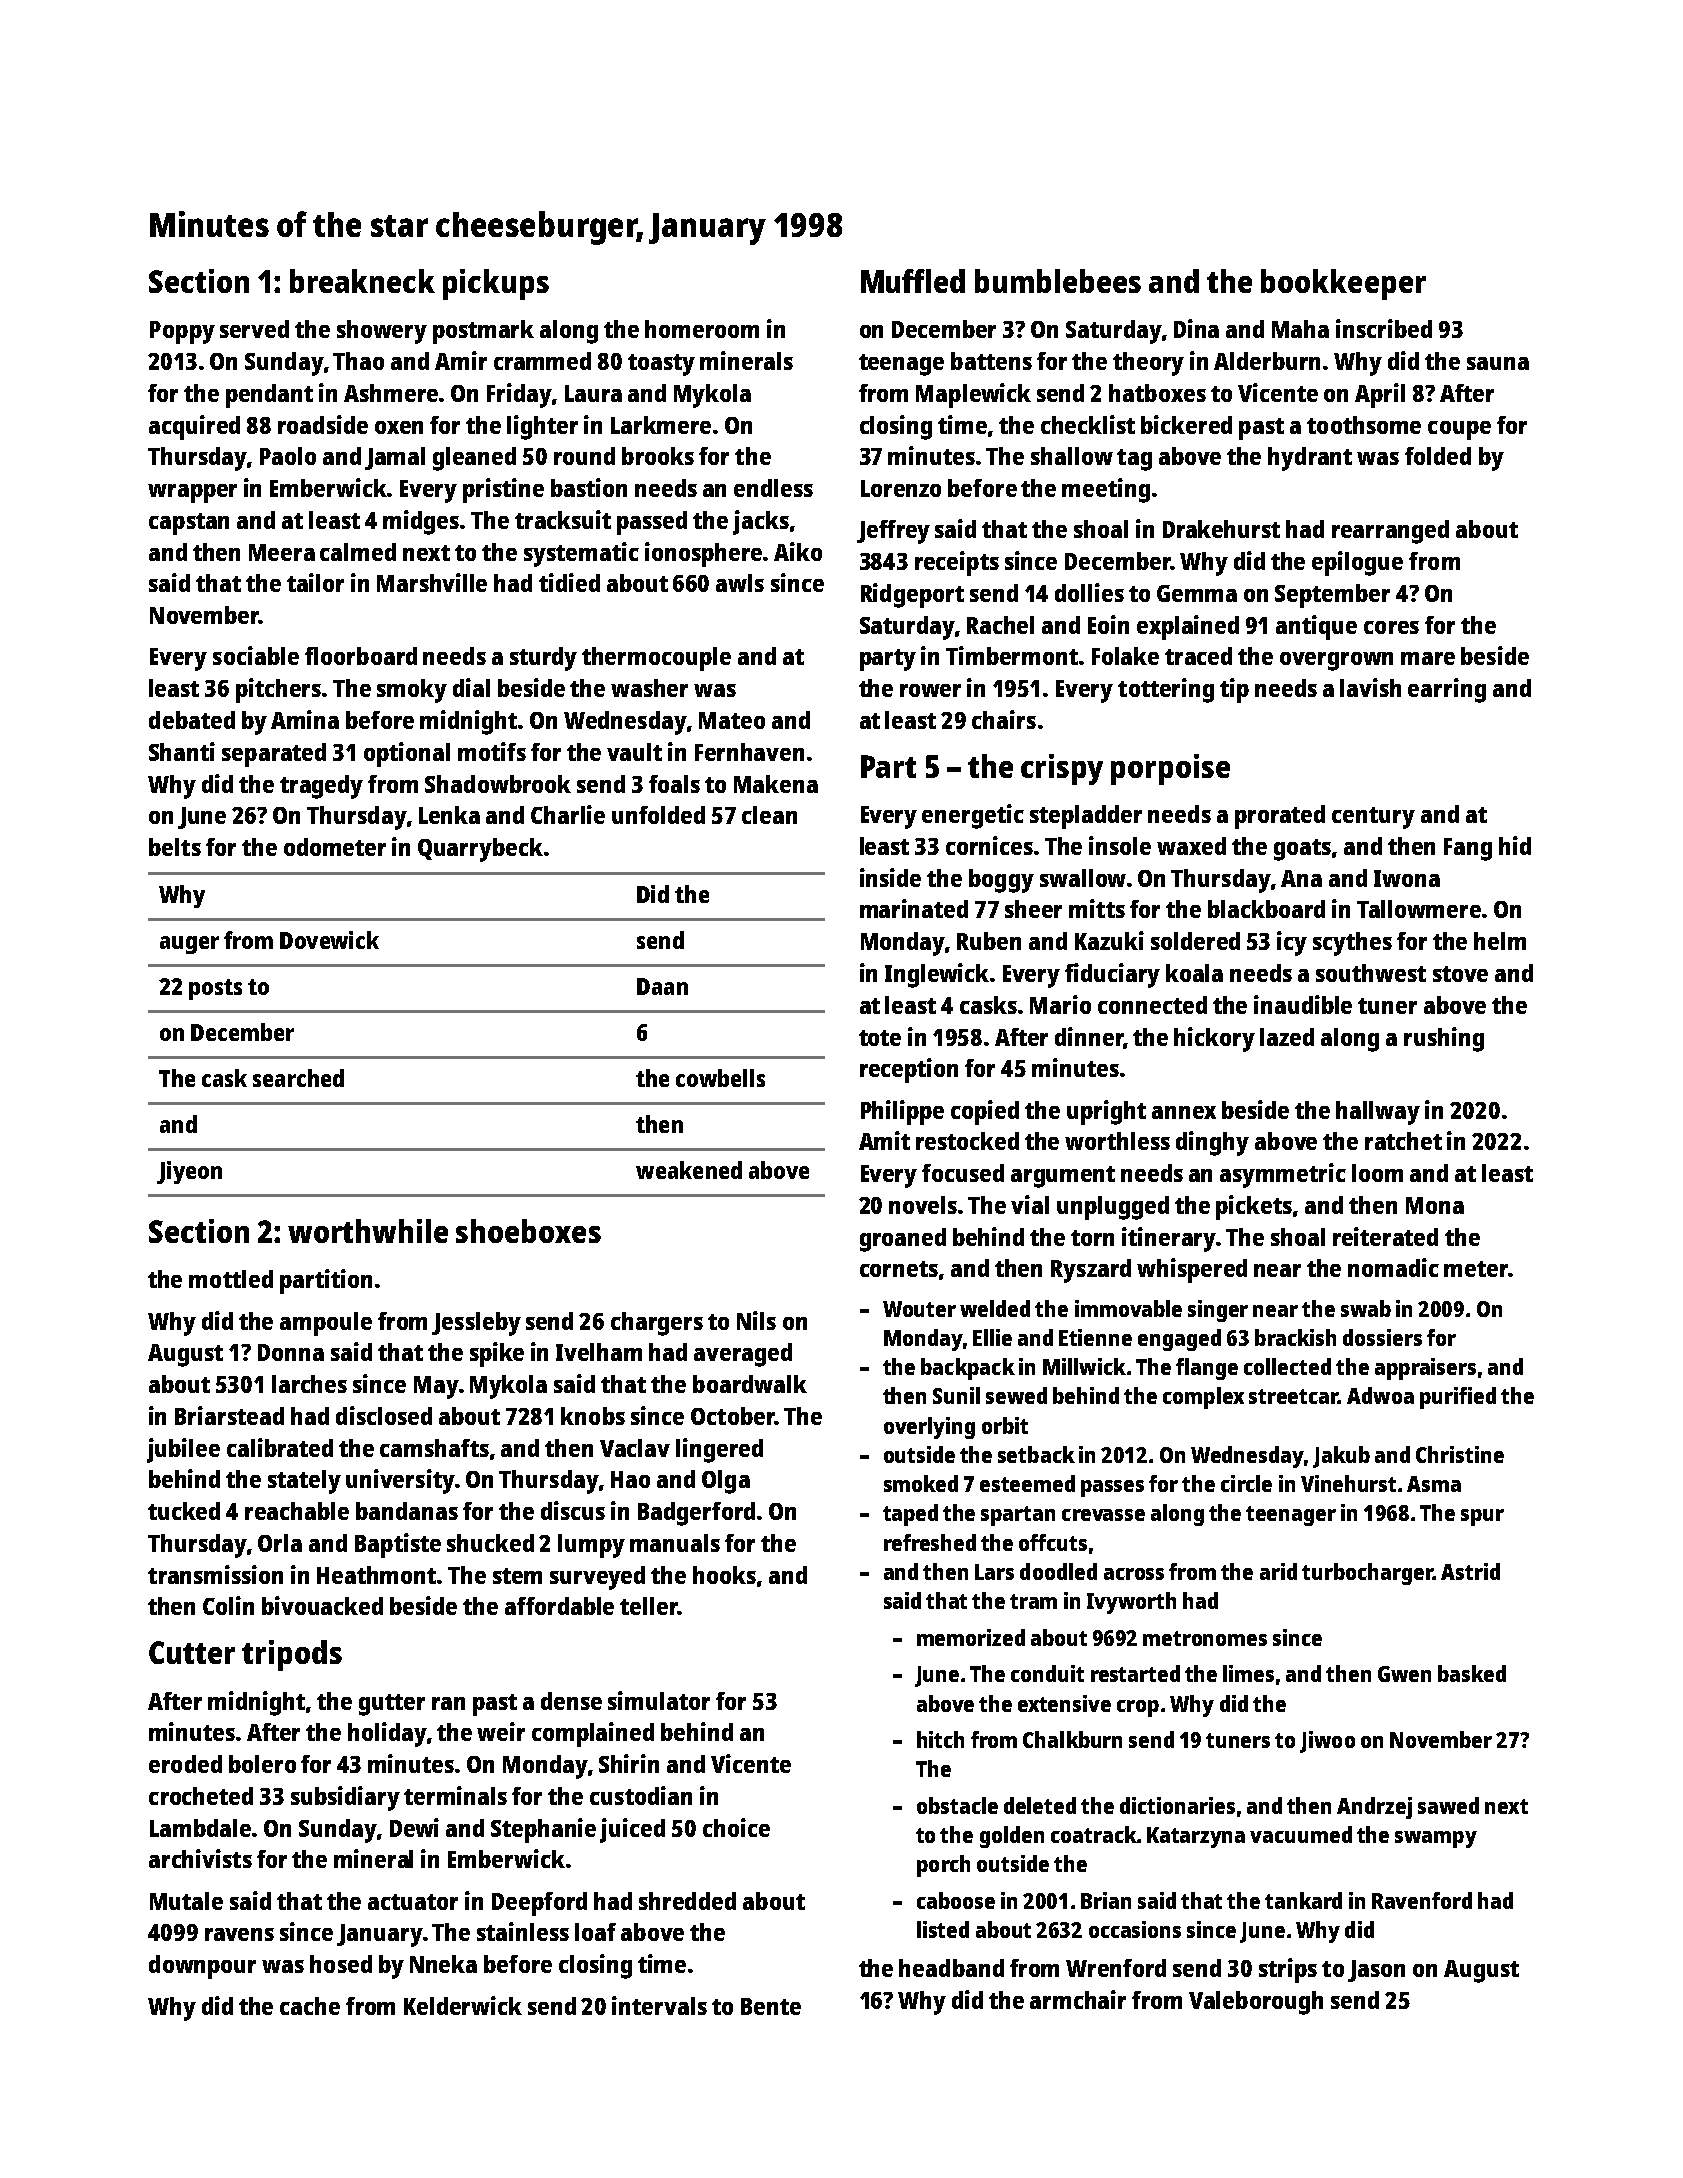 This screenshot has width=1683, height=2178. I want to click on Nneka, so click(443, 1964).
